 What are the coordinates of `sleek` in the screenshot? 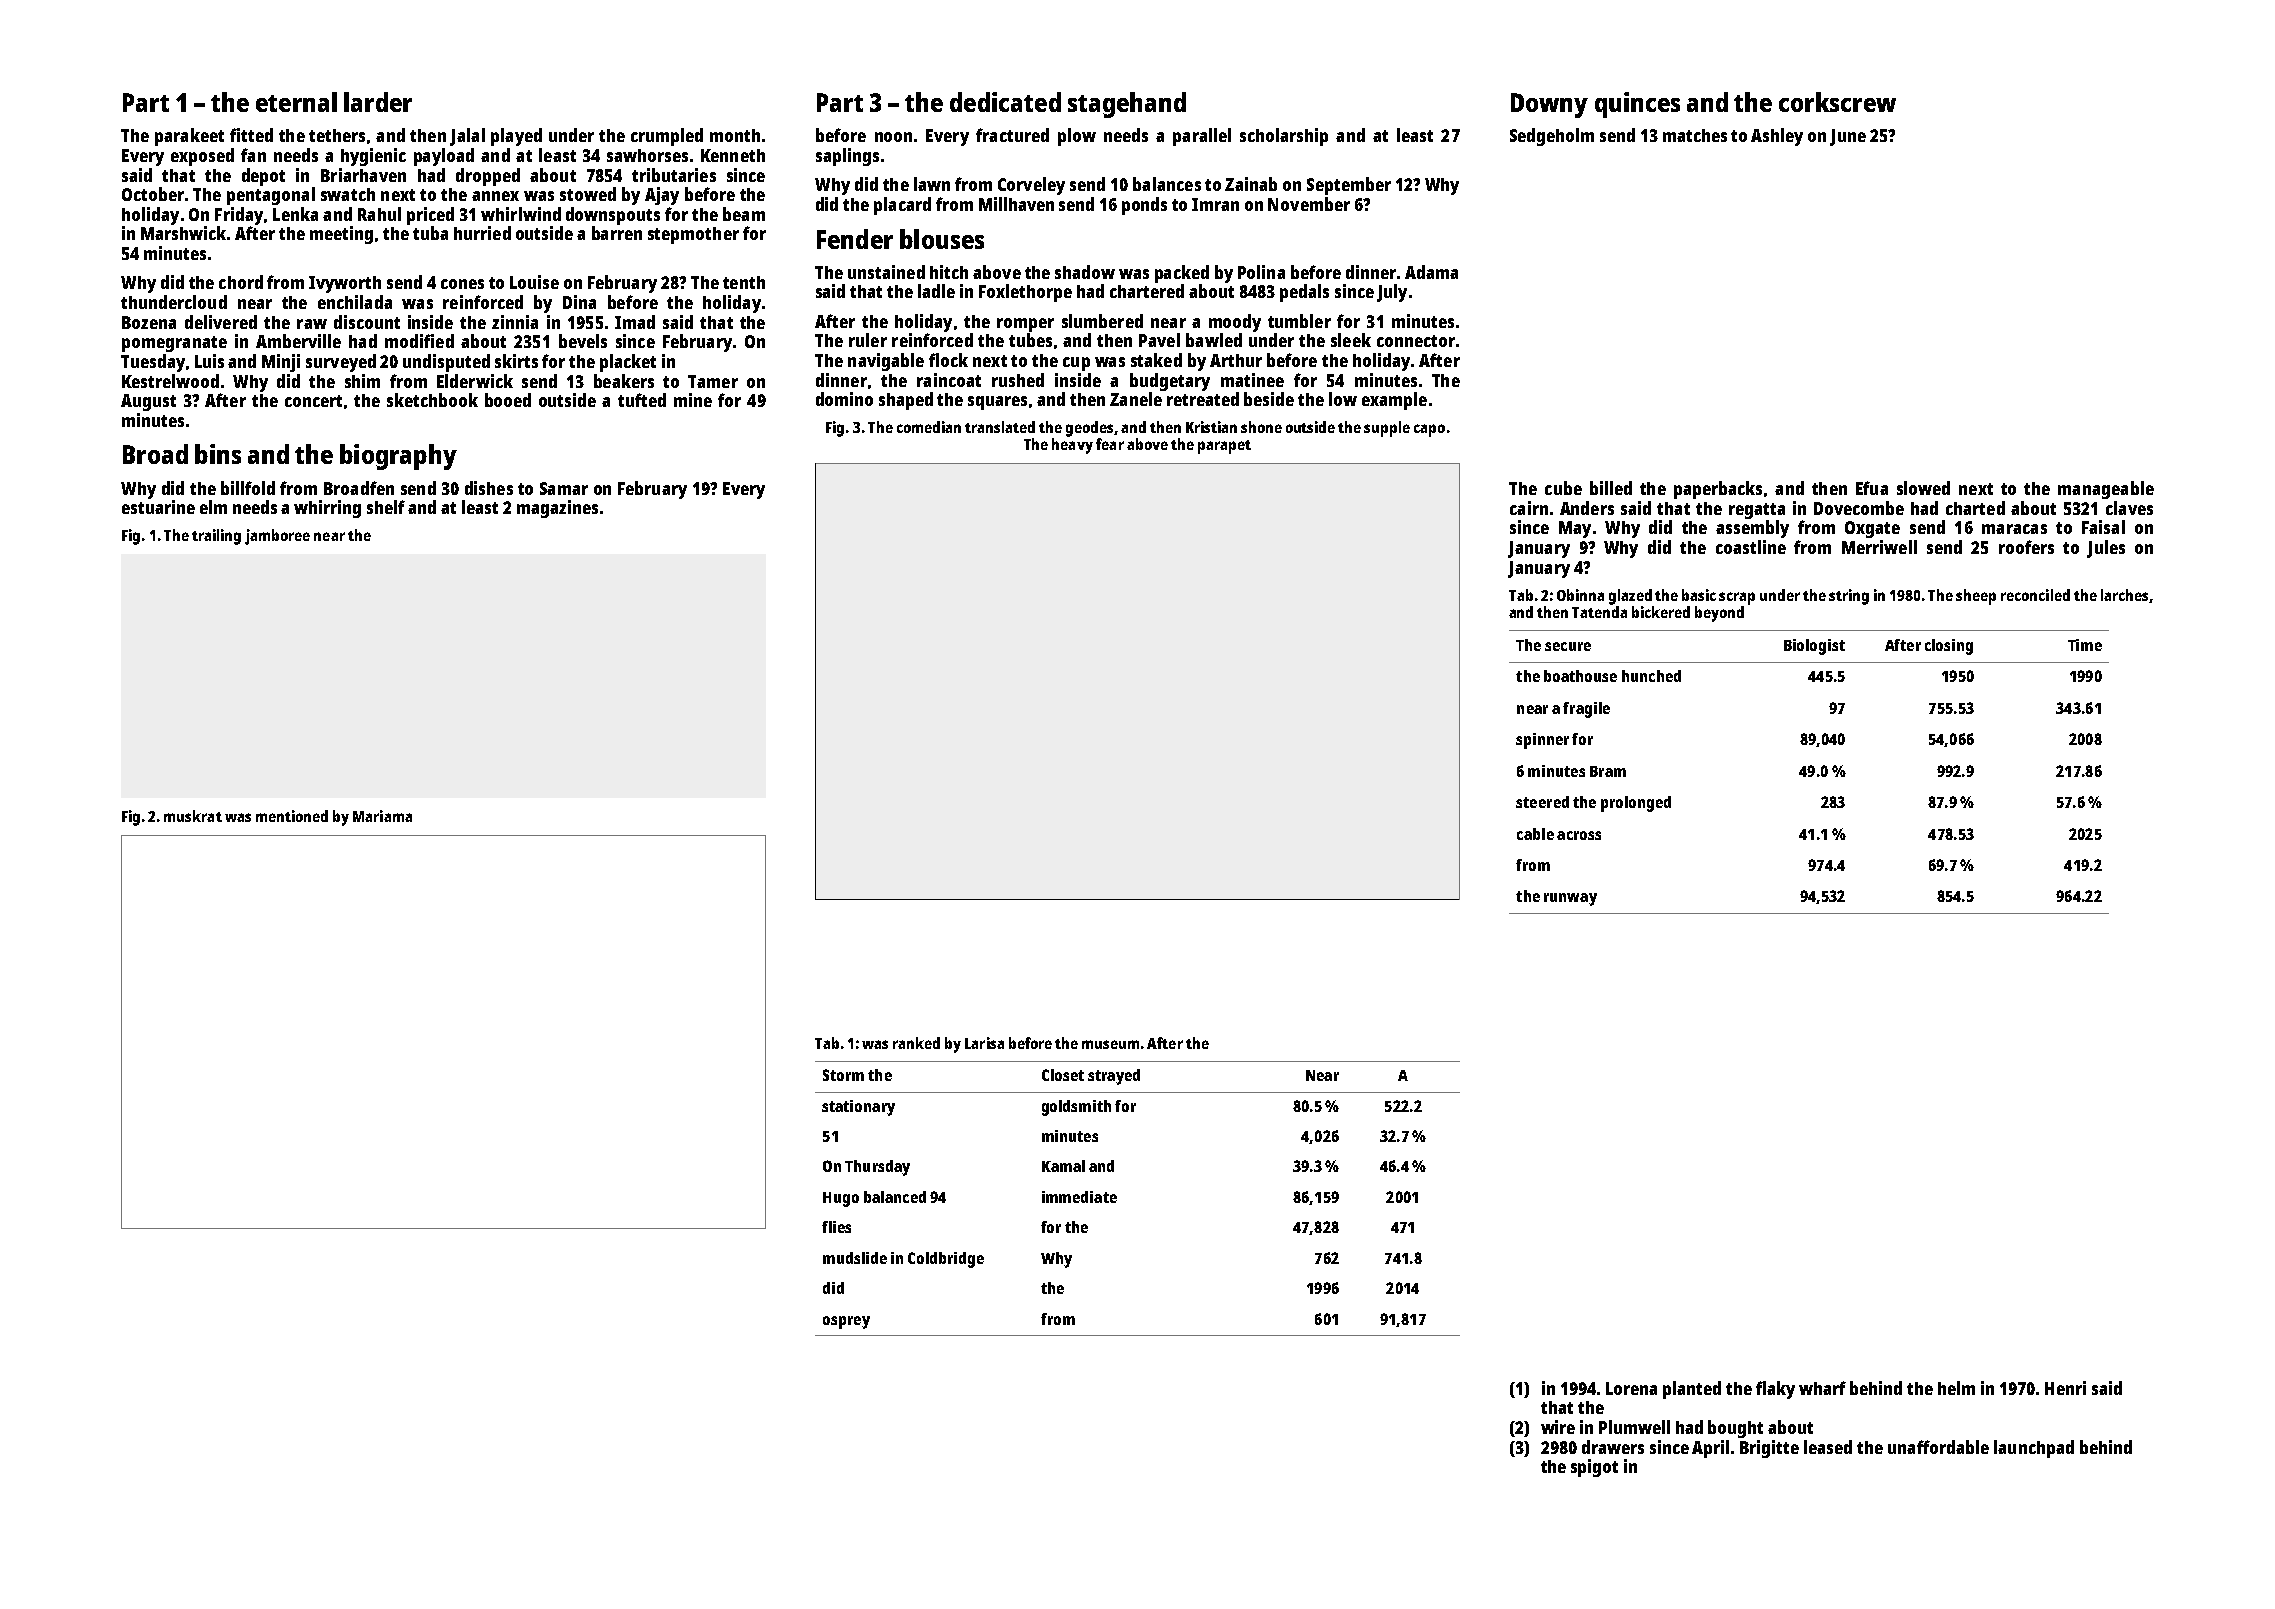 It's located at (1351, 340).
